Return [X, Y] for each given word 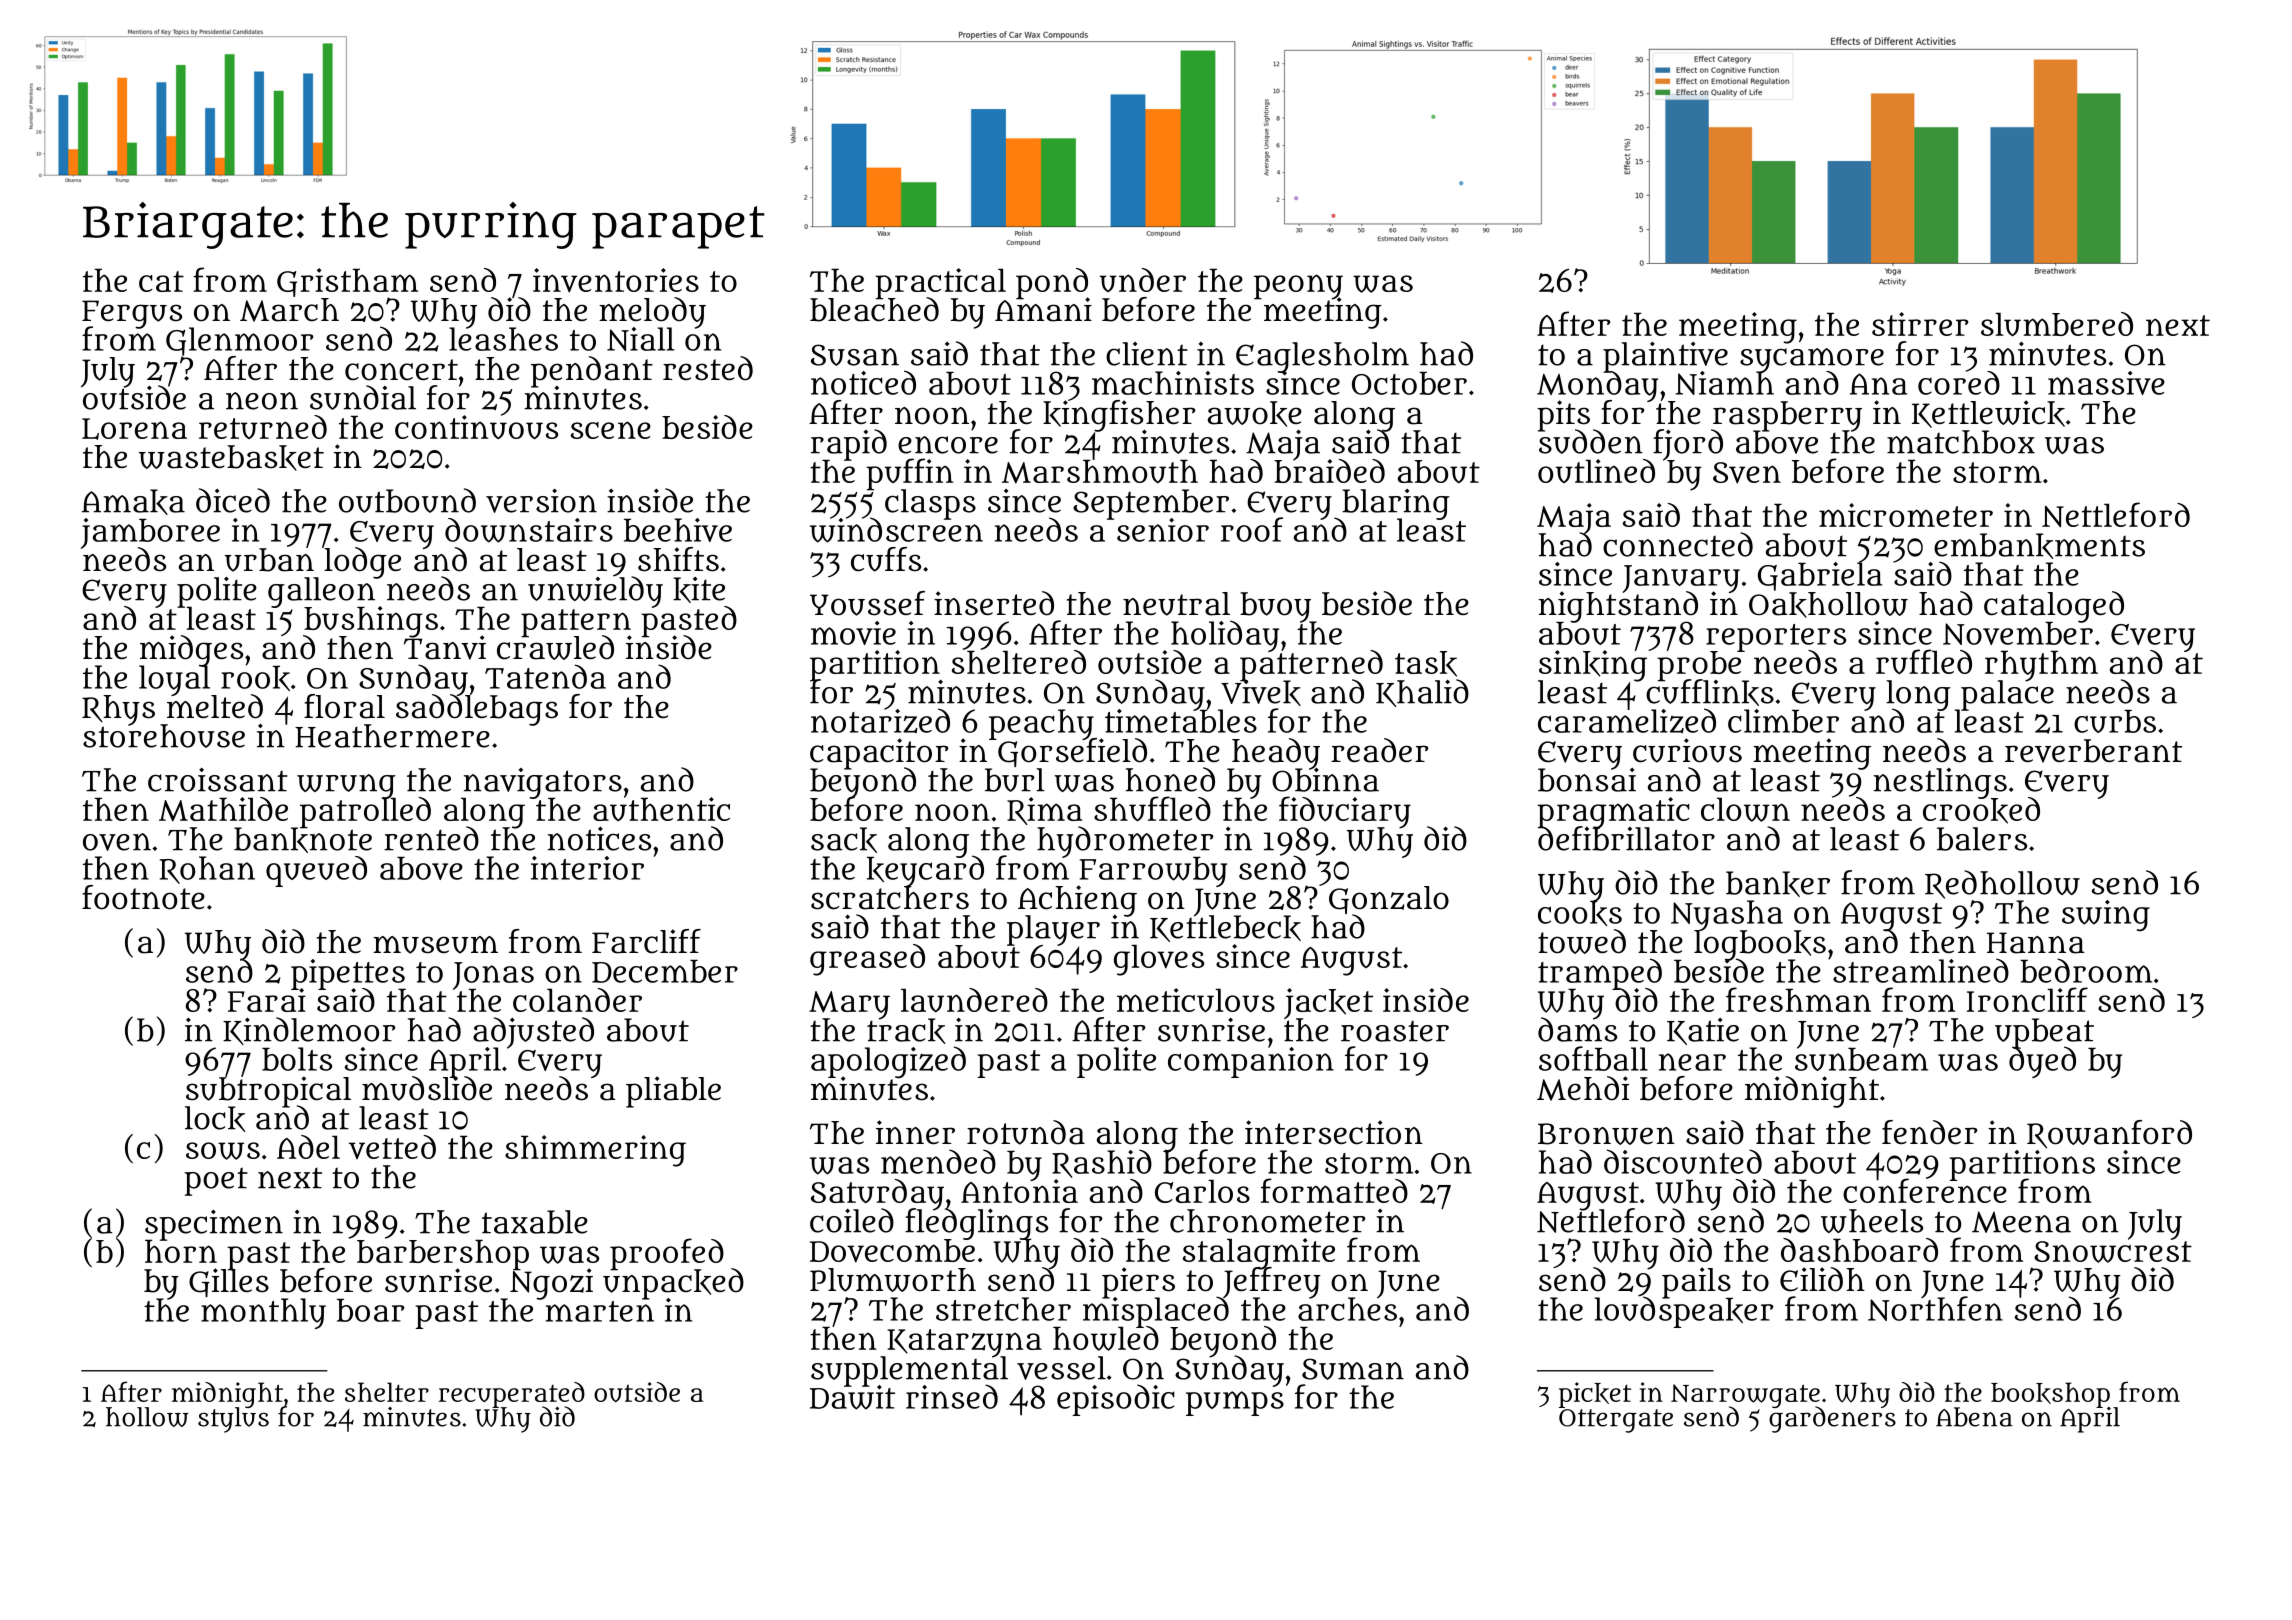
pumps [1235, 1403]
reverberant [2093, 751]
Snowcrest [2113, 1252]
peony [1298, 286]
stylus [233, 1420]
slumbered [2057, 324]
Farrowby [1152, 871]
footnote [143, 897]
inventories [616, 280]
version [541, 501]
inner [915, 1132]
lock [215, 1119]
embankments [2039, 546]
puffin [909, 474]
